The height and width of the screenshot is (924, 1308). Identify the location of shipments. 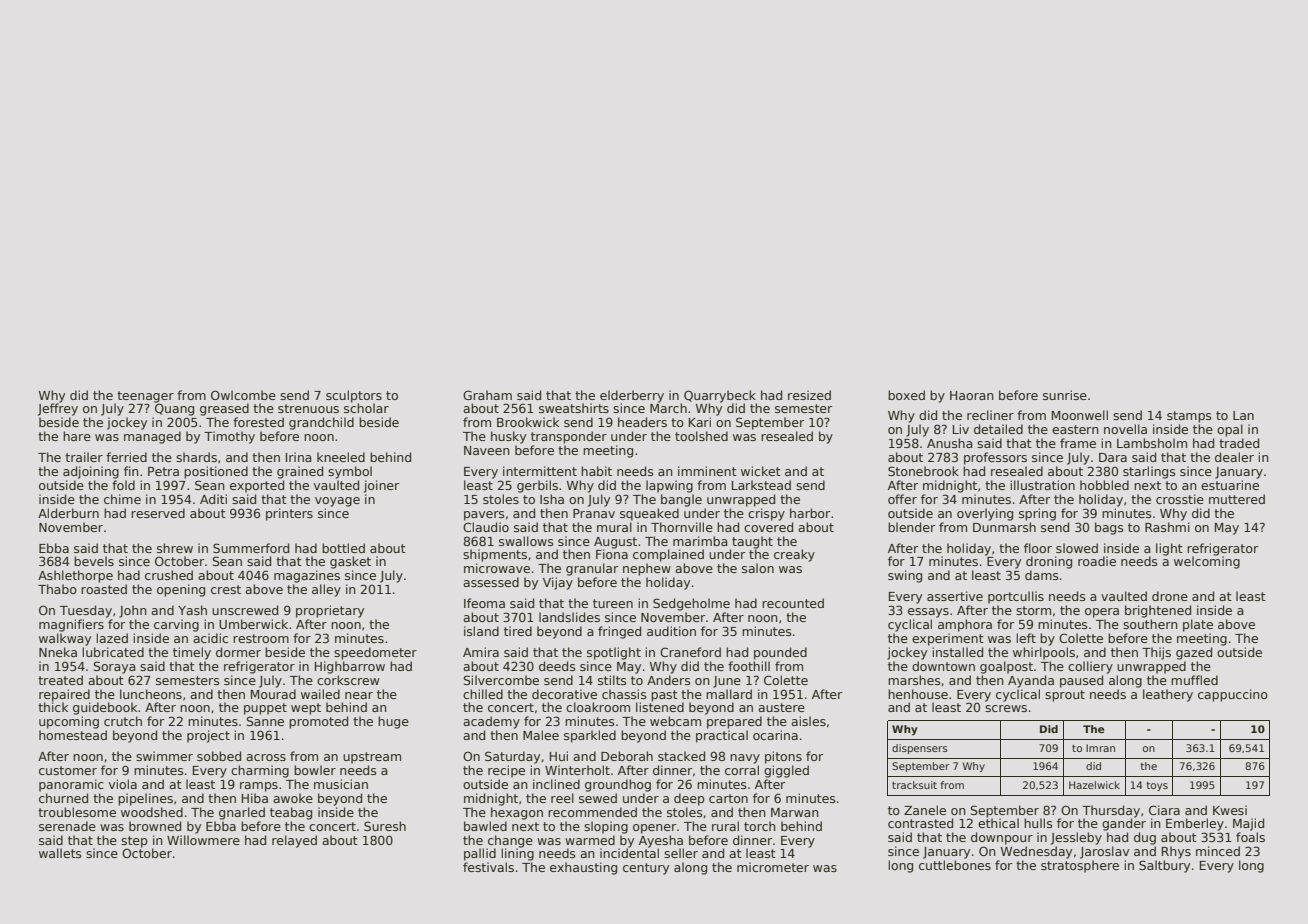
(495, 555).
